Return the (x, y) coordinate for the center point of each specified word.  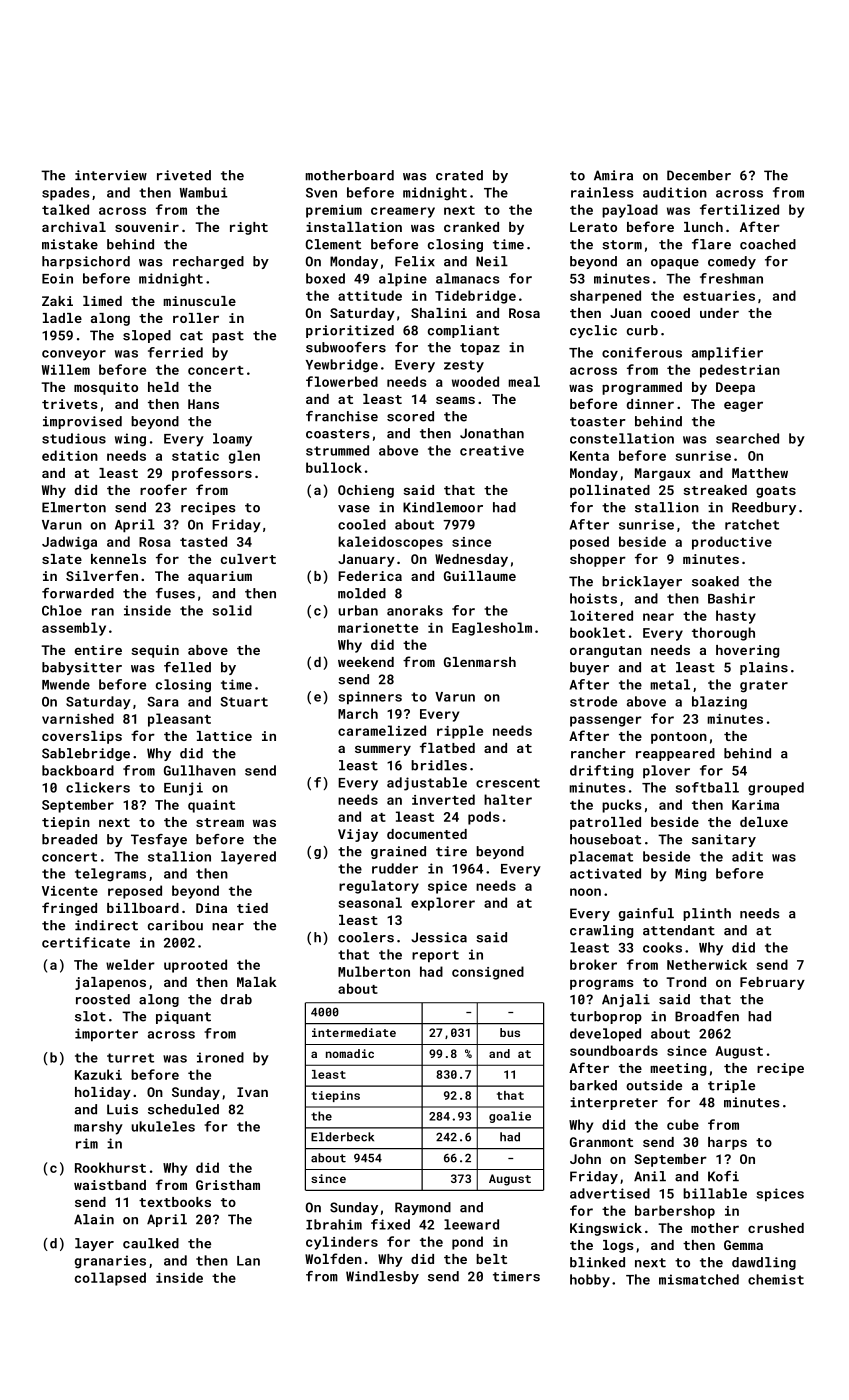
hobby (590, 1281)
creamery (403, 212)
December (699, 175)
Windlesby (382, 1277)
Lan (248, 1261)
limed (102, 301)
